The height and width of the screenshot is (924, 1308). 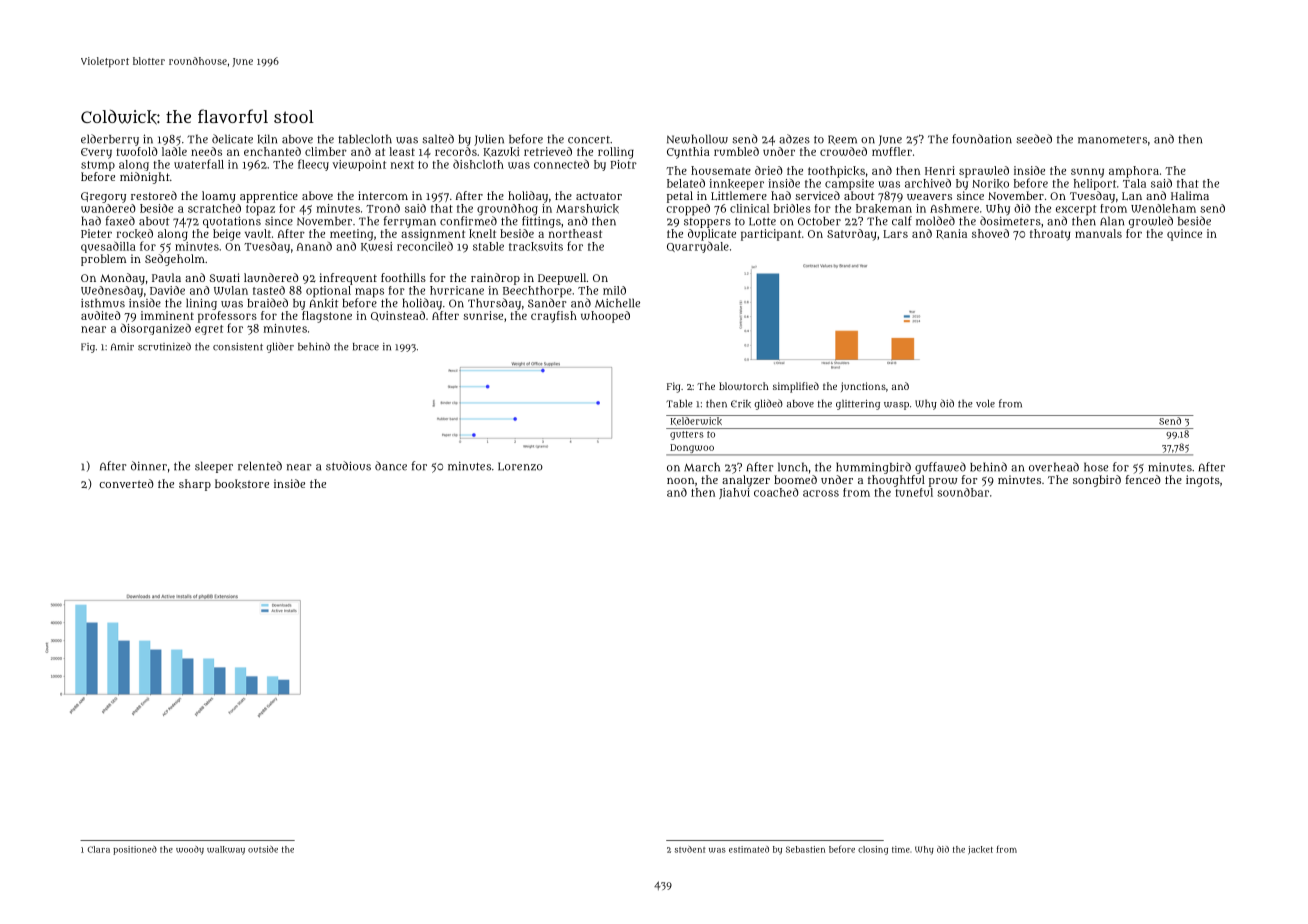 I want to click on Clara, so click(x=98, y=849).
